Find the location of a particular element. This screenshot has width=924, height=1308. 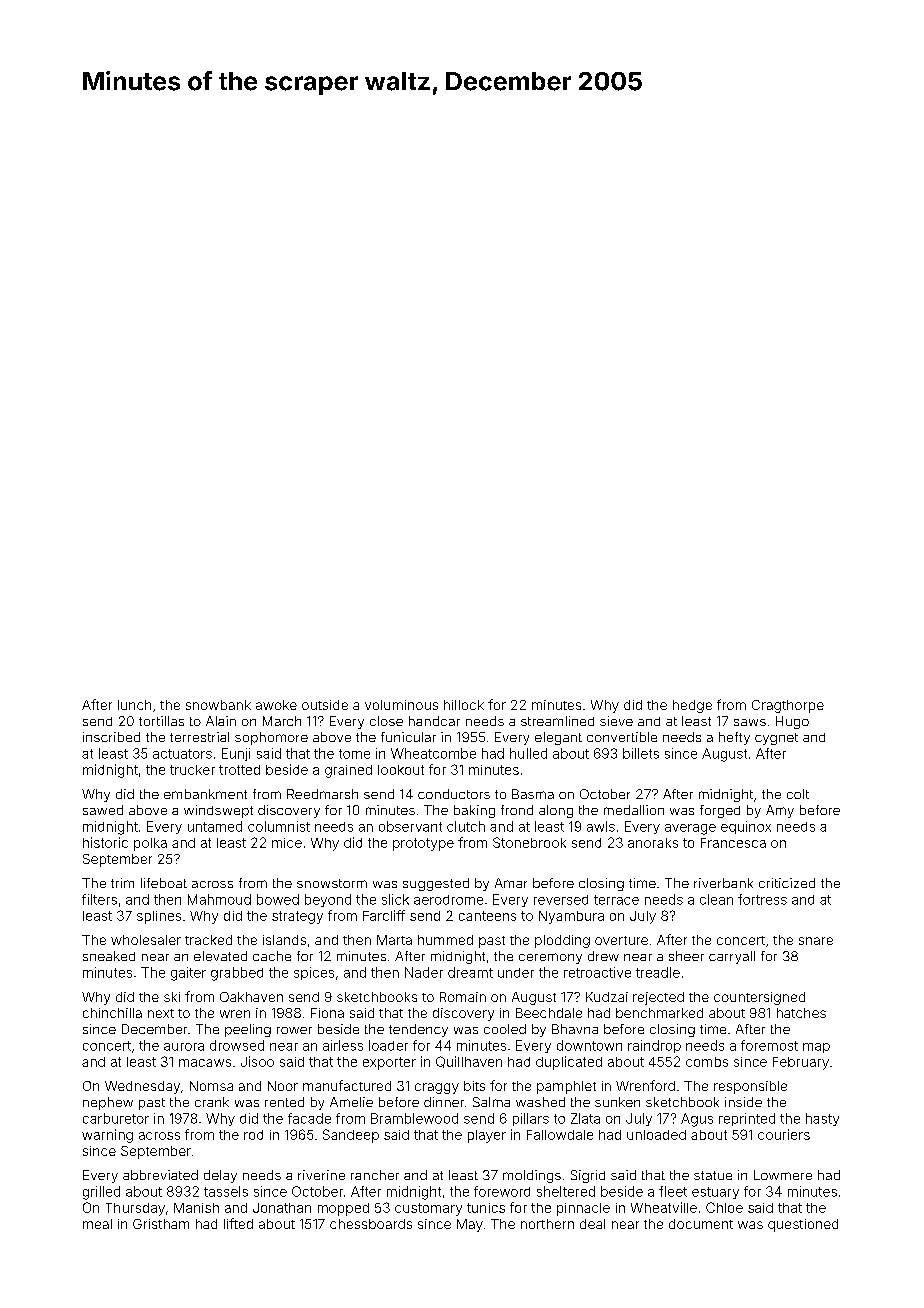

canteens is located at coordinates (487, 916).
